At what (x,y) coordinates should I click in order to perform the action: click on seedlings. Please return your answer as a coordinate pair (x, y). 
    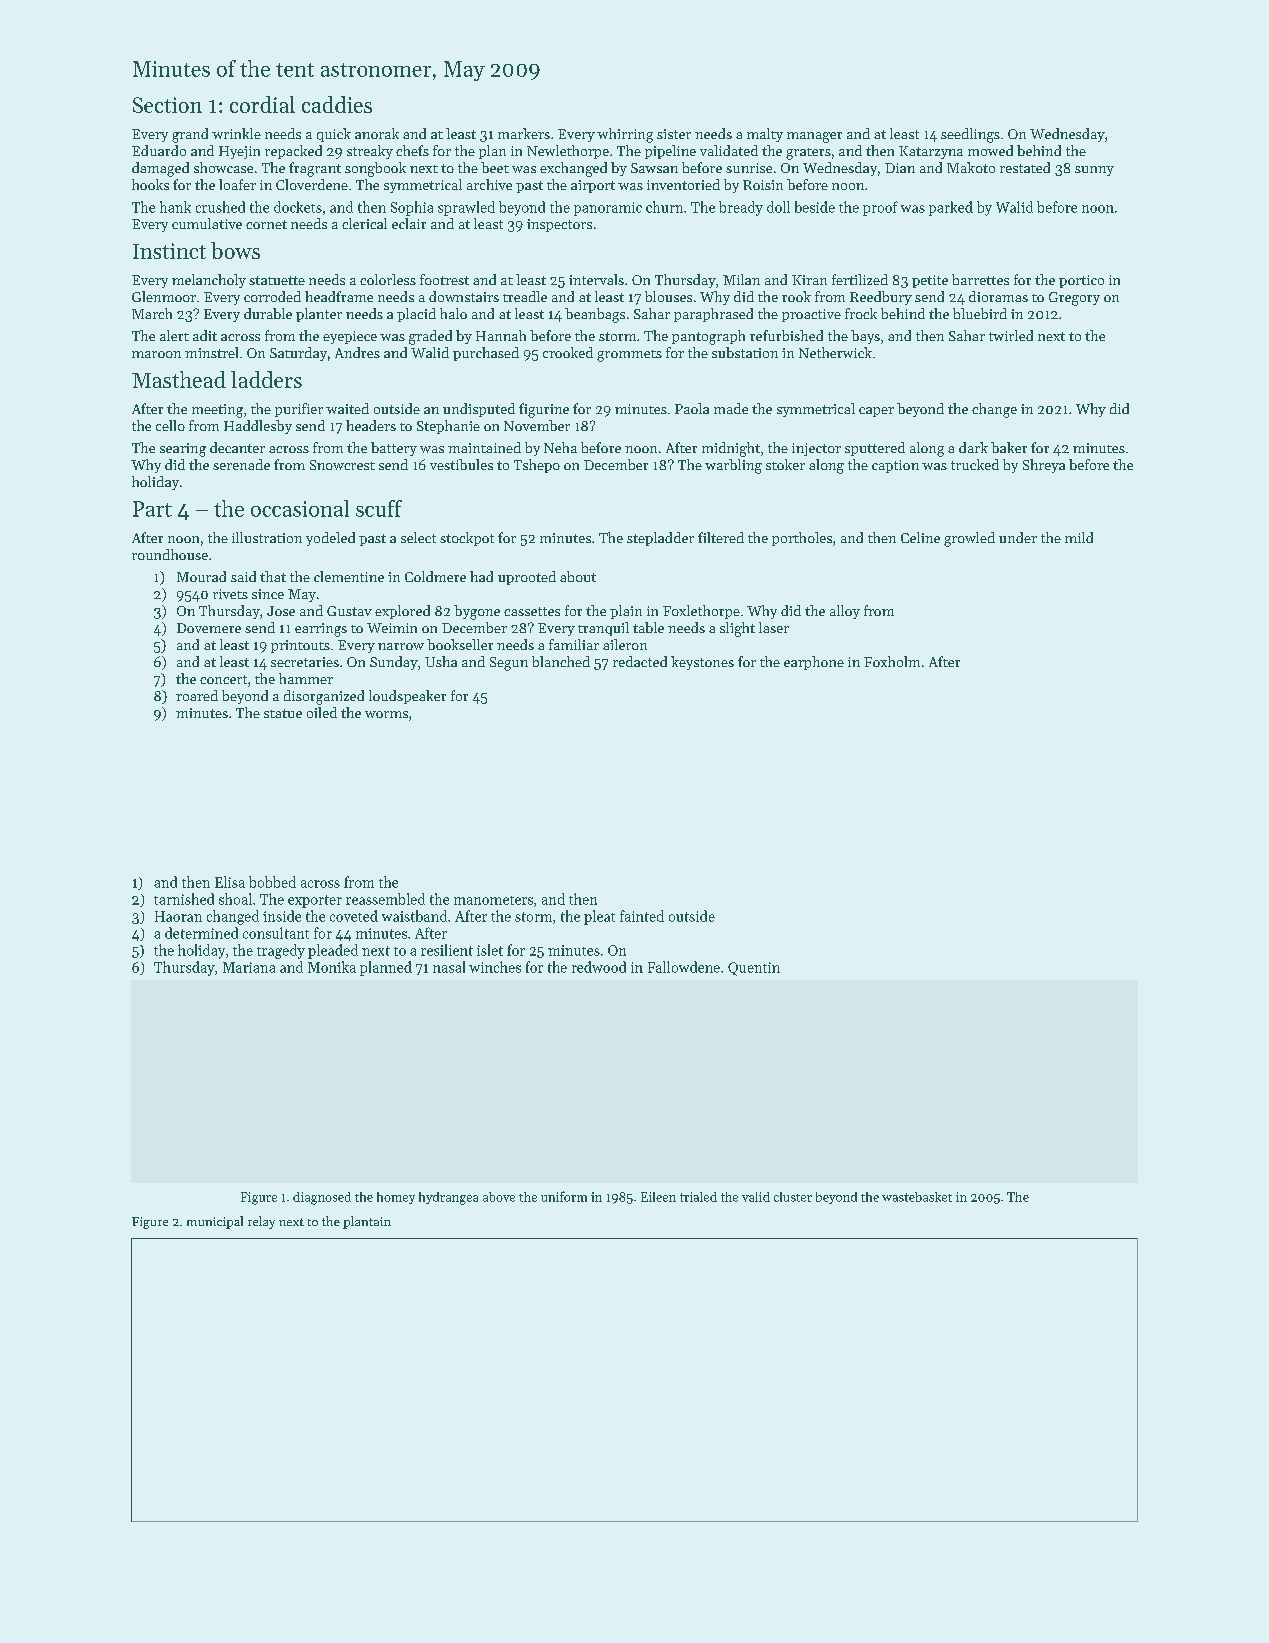
    Looking at the image, I should click on (970, 135).
